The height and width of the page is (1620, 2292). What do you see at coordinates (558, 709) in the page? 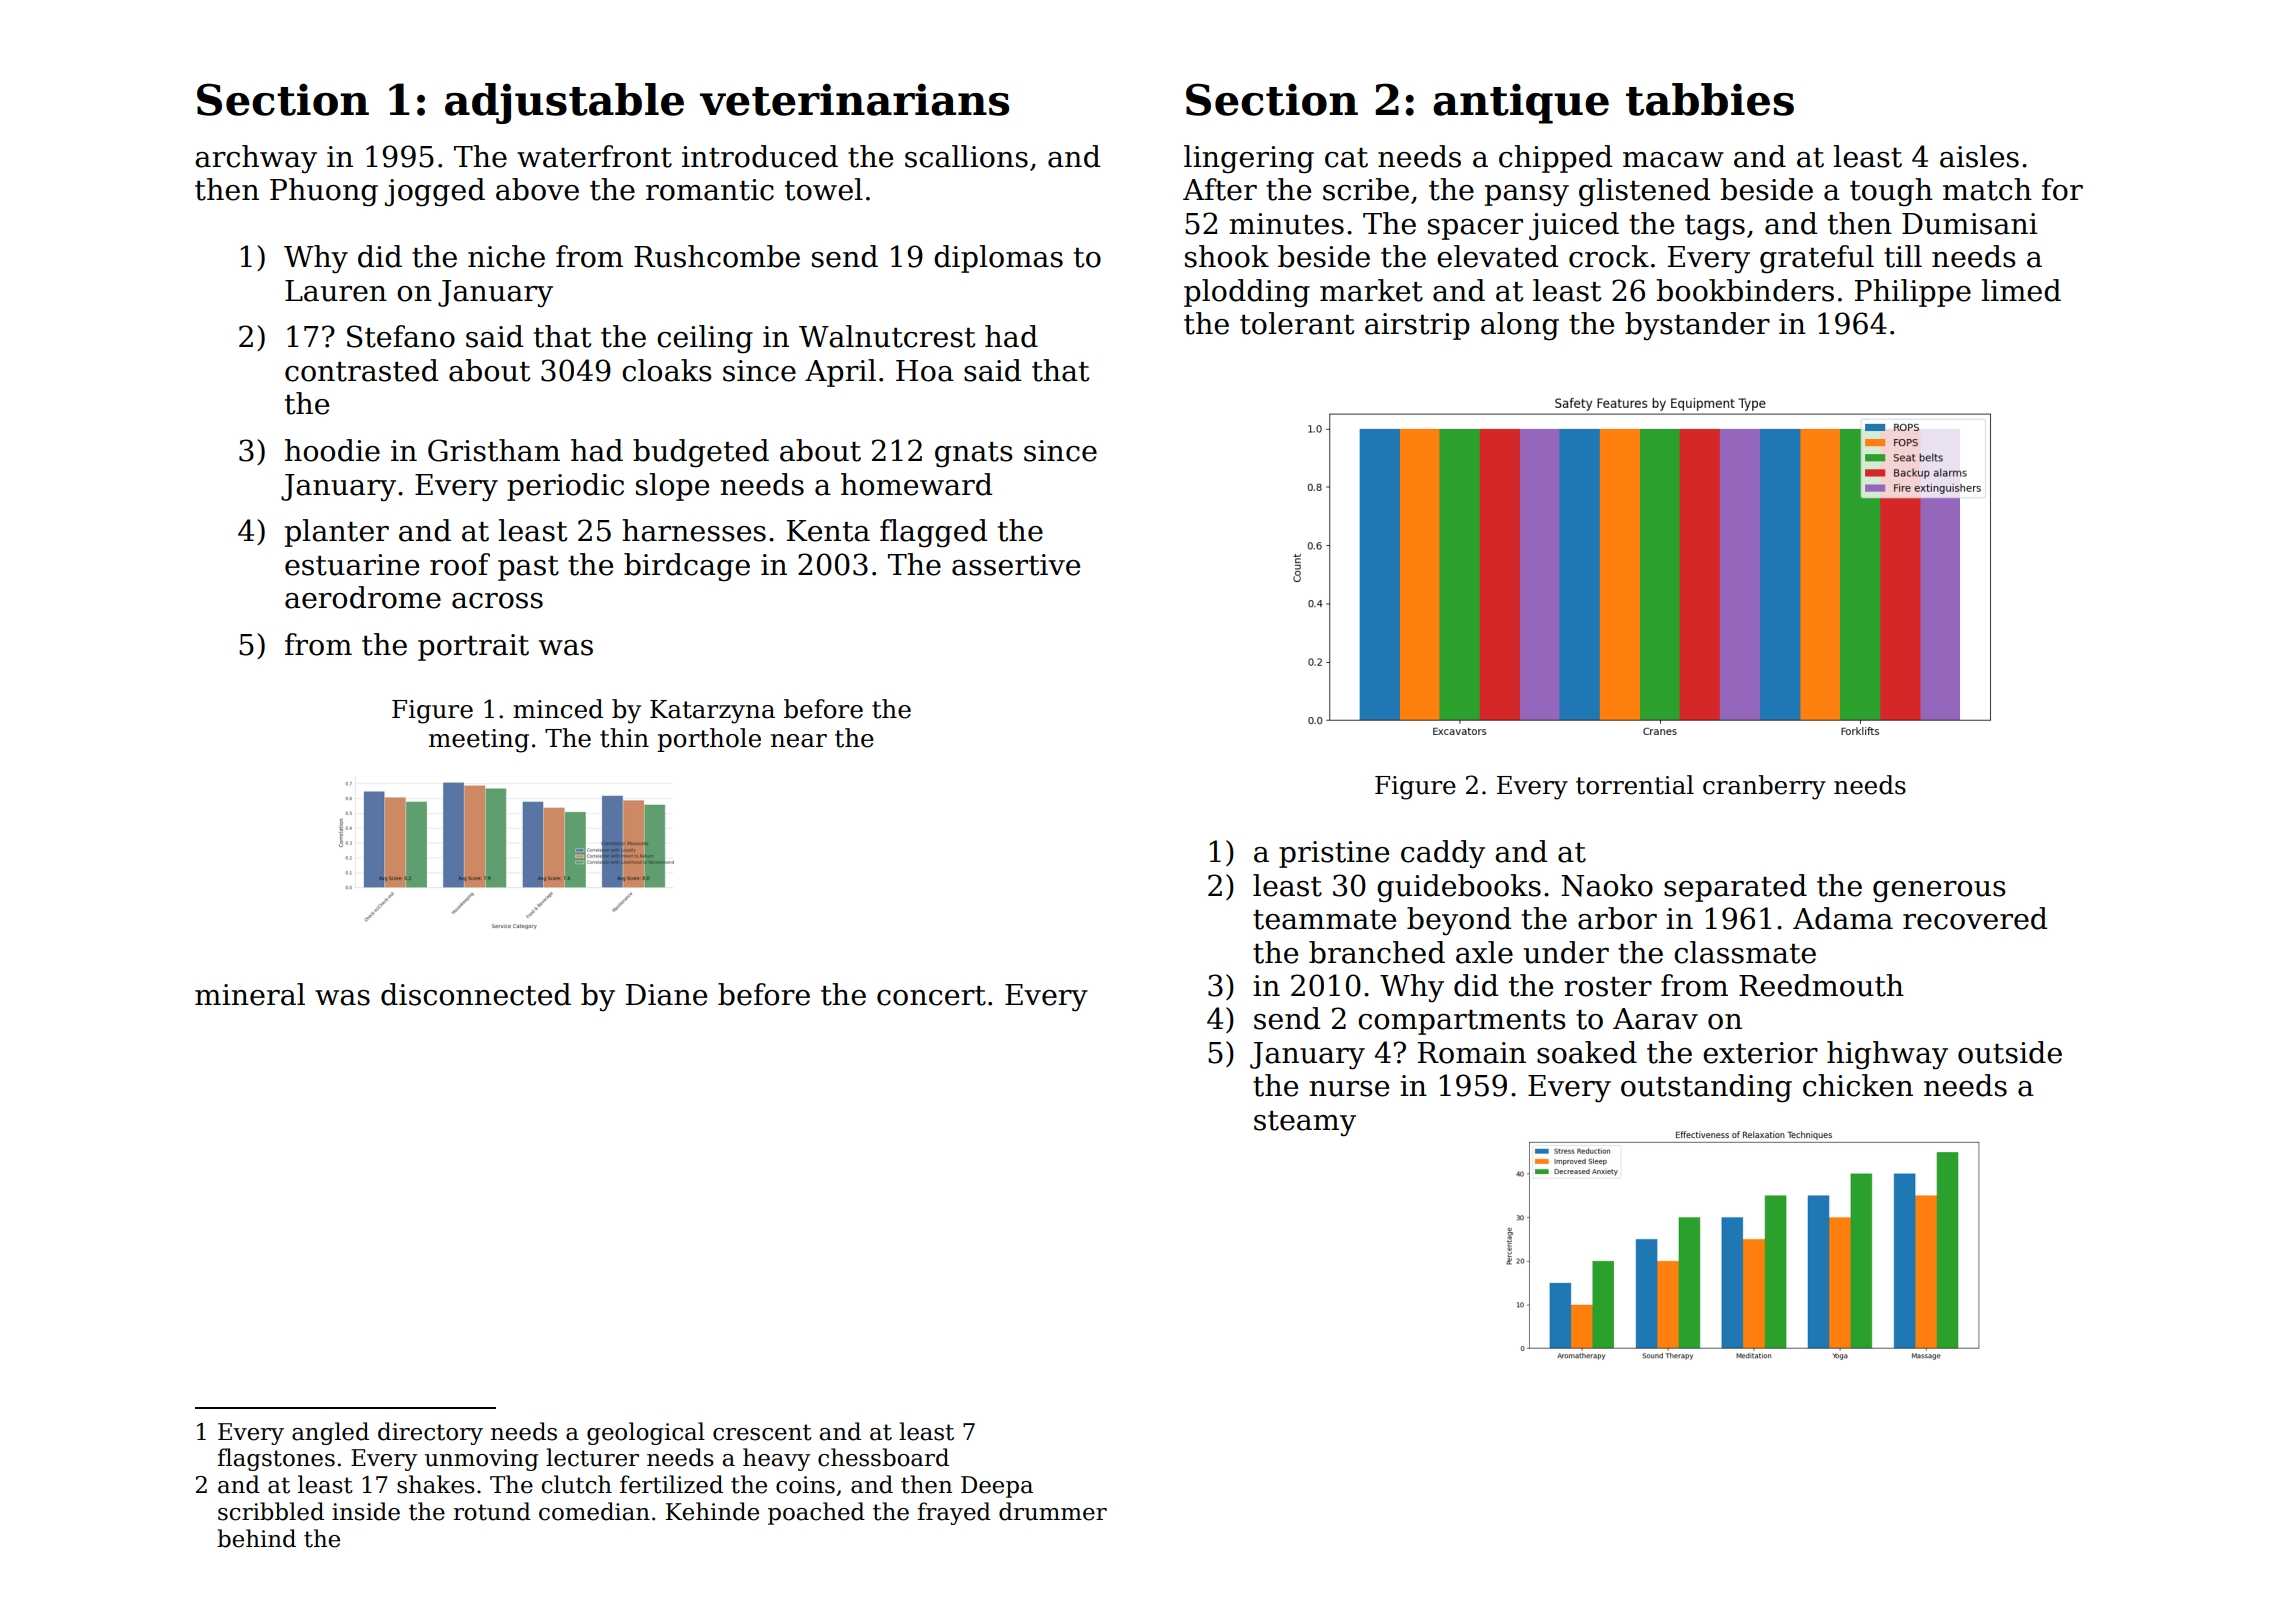
I see `minced` at bounding box center [558, 709].
